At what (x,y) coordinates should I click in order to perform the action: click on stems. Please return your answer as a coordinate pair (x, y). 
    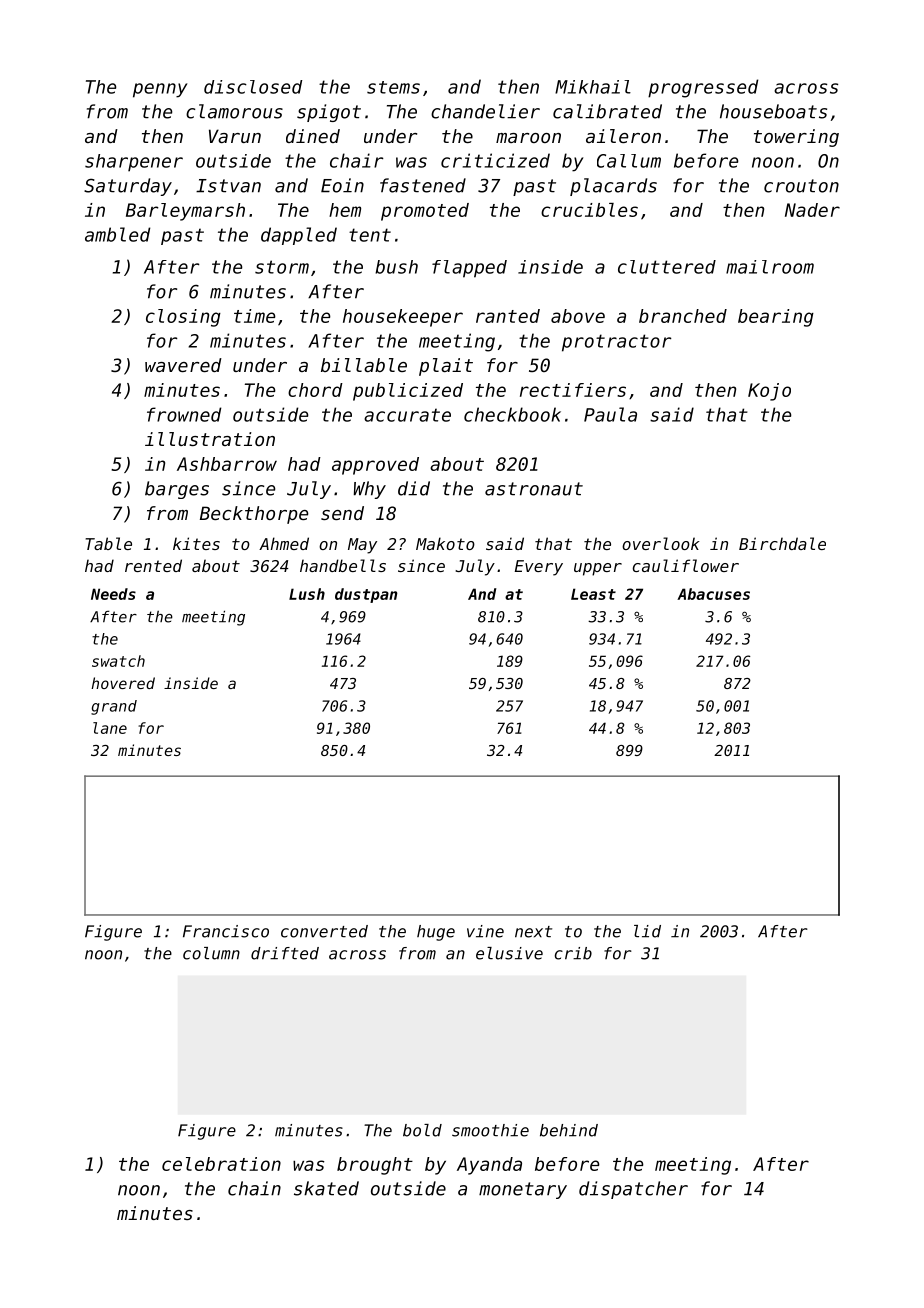
    Looking at the image, I should click on (393, 87).
